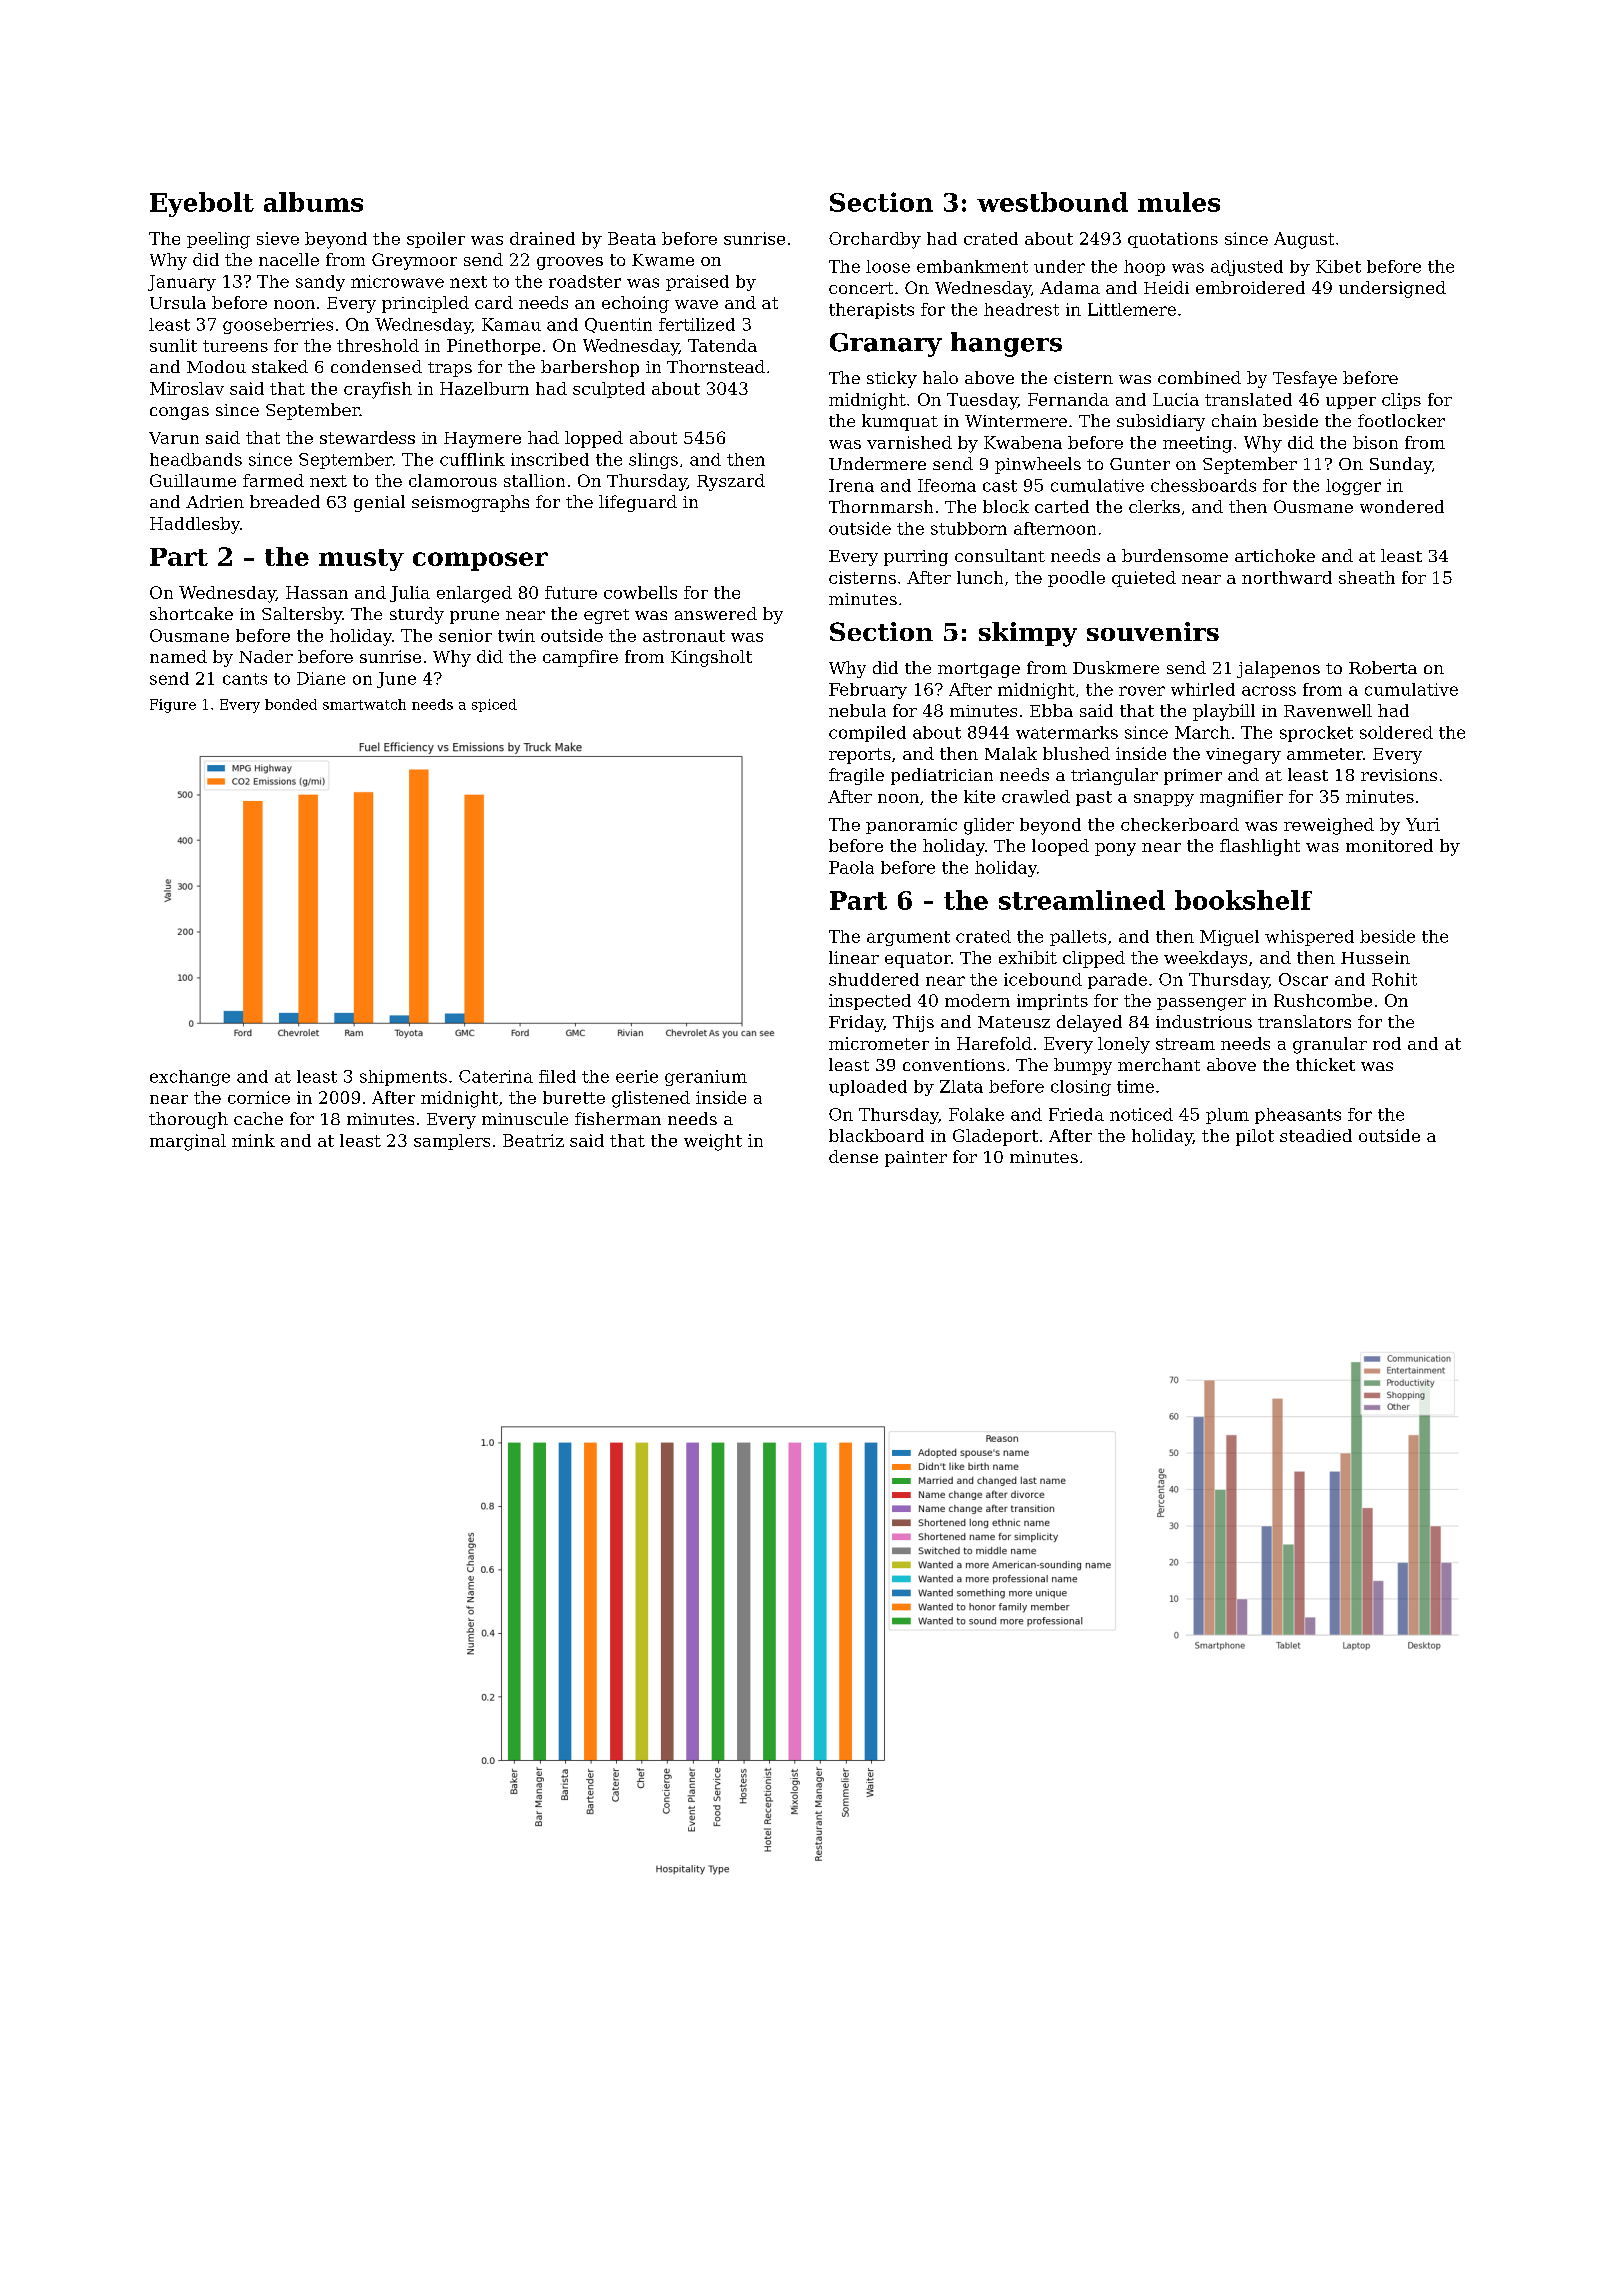  Describe the element at coordinates (1394, 979) in the page. I see `Rohit` at that location.
